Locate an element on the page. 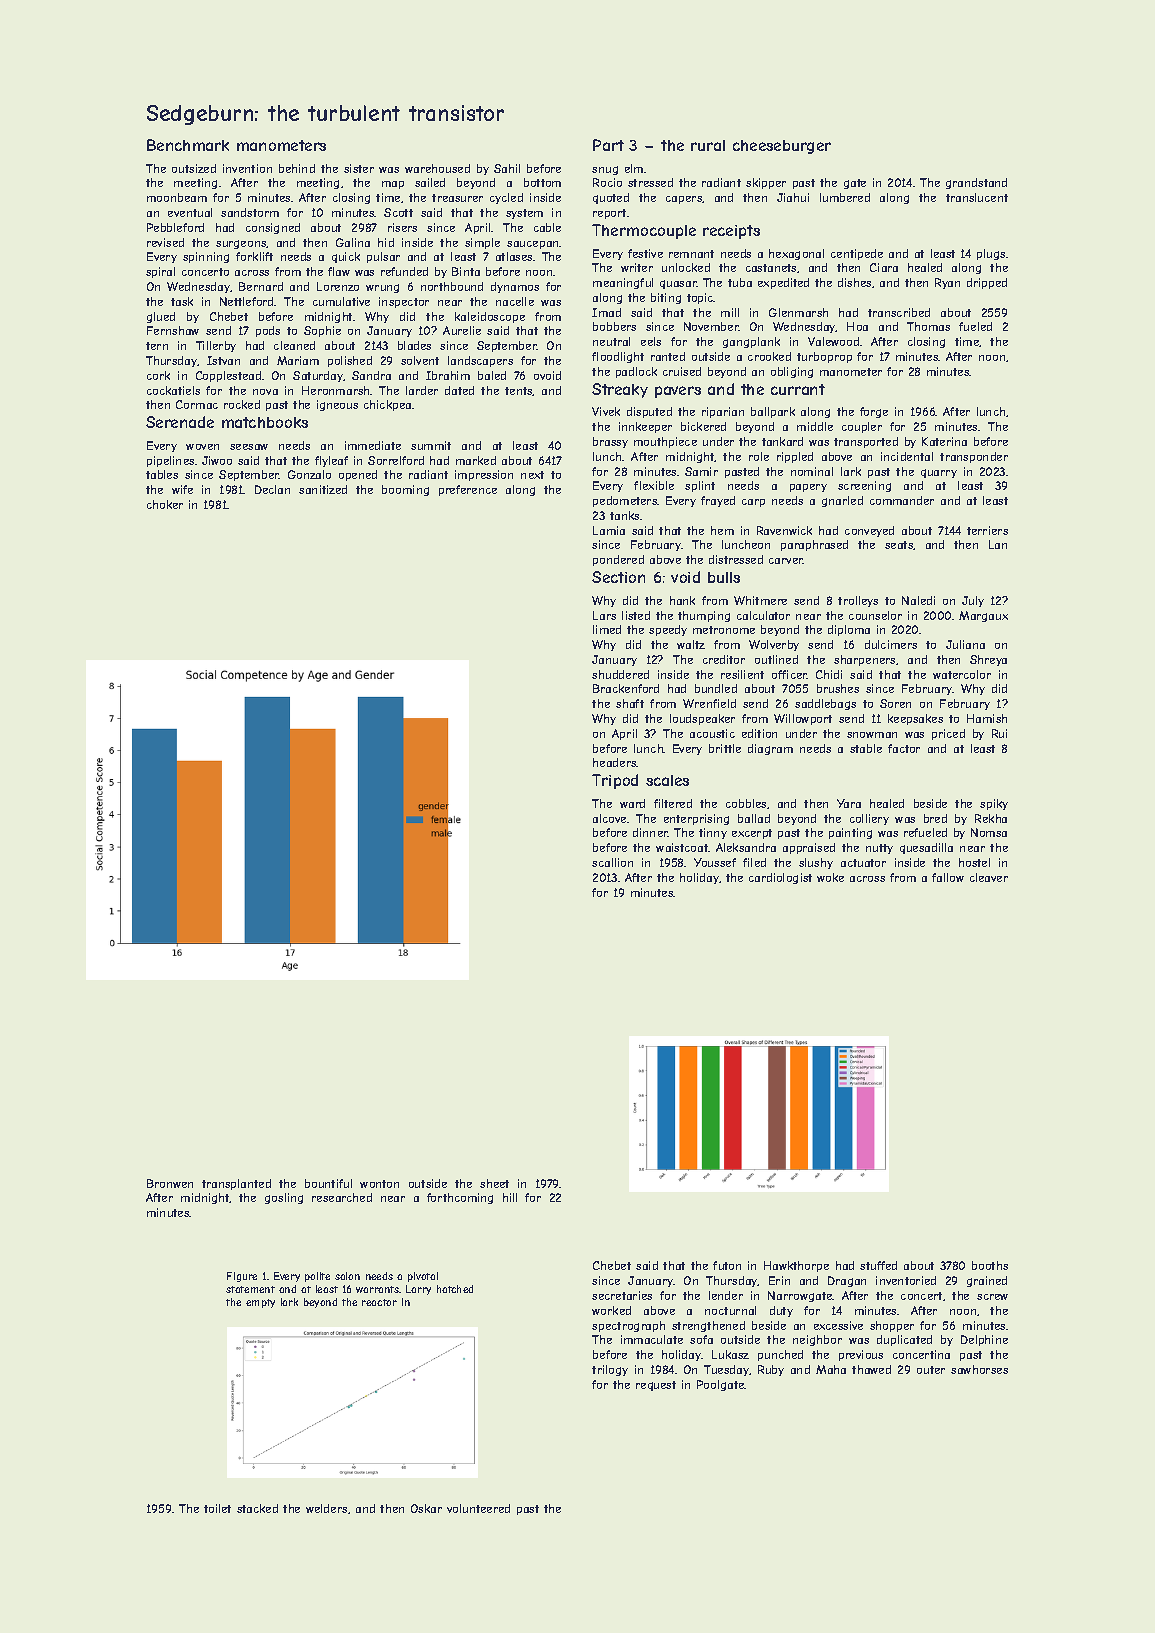 This image has width=1155, height=1633. Bronwen is located at coordinates (170, 1183).
